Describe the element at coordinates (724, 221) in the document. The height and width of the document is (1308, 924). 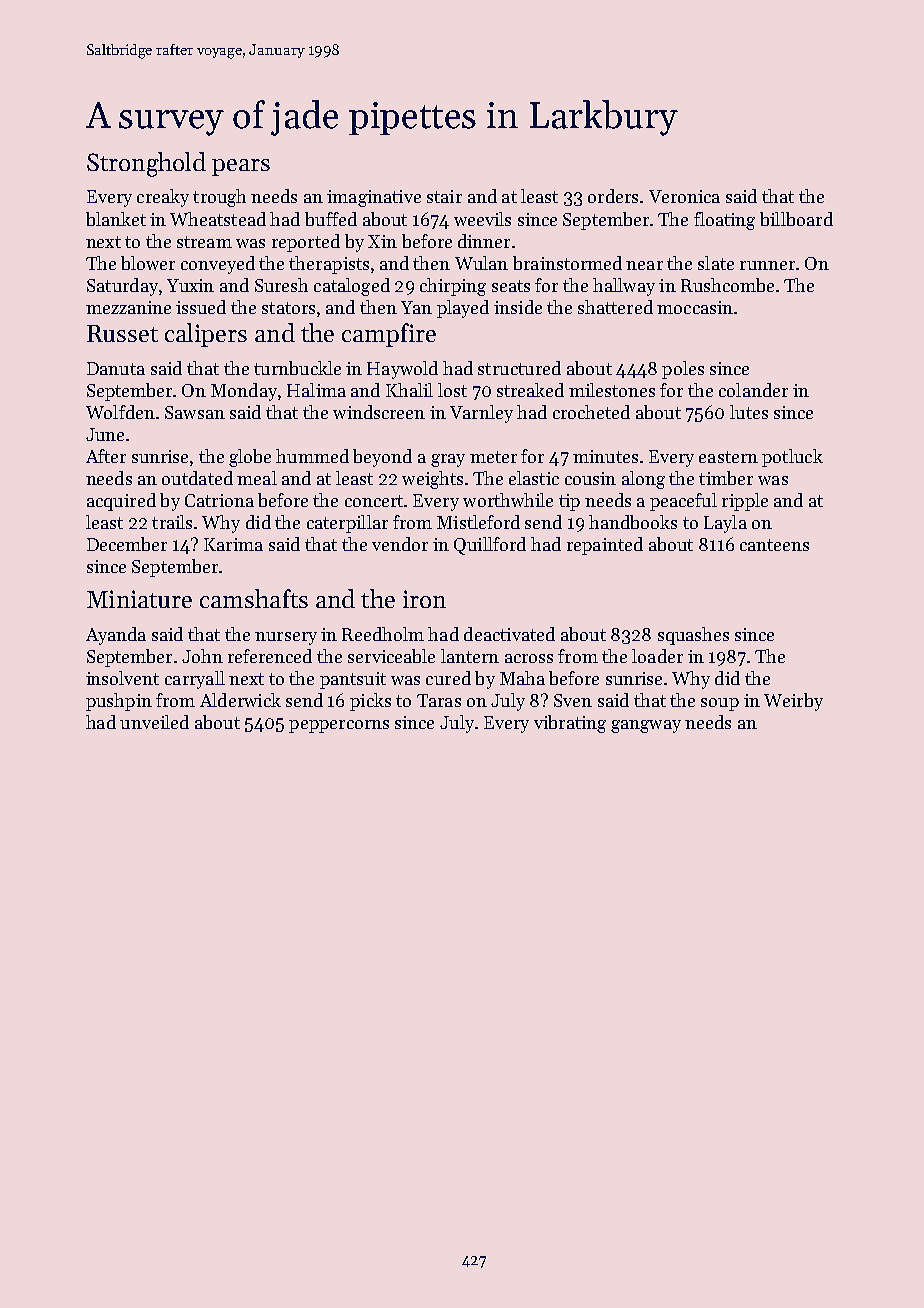
I see `floating` at that location.
